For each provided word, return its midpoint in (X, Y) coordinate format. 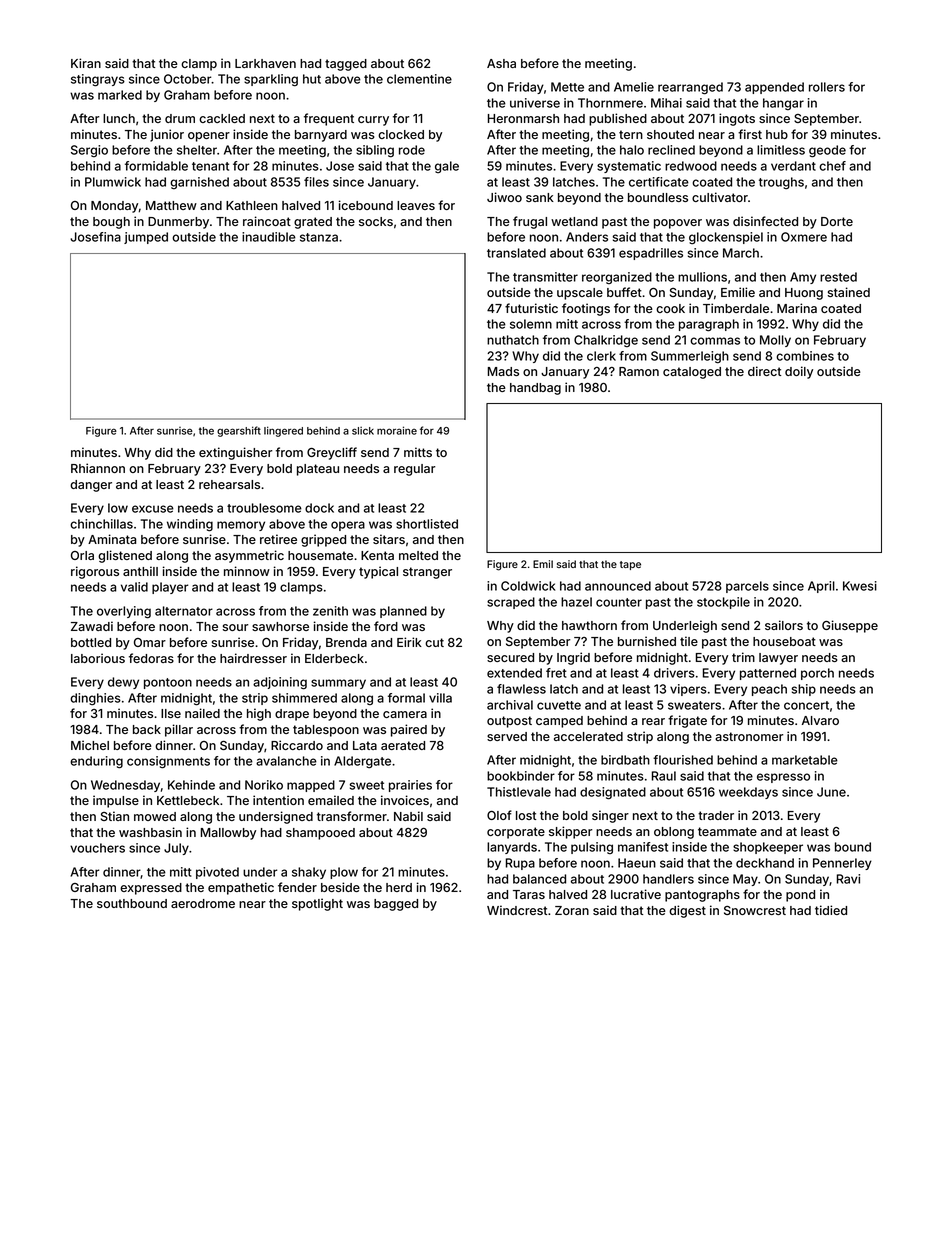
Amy (803, 278)
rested (838, 277)
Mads (503, 371)
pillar (179, 730)
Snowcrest (755, 910)
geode (827, 151)
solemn (531, 324)
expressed (151, 889)
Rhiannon (98, 468)
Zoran (572, 910)
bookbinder (521, 776)
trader (716, 815)
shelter (197, 150)
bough (111, 223)
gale (447, 167)
